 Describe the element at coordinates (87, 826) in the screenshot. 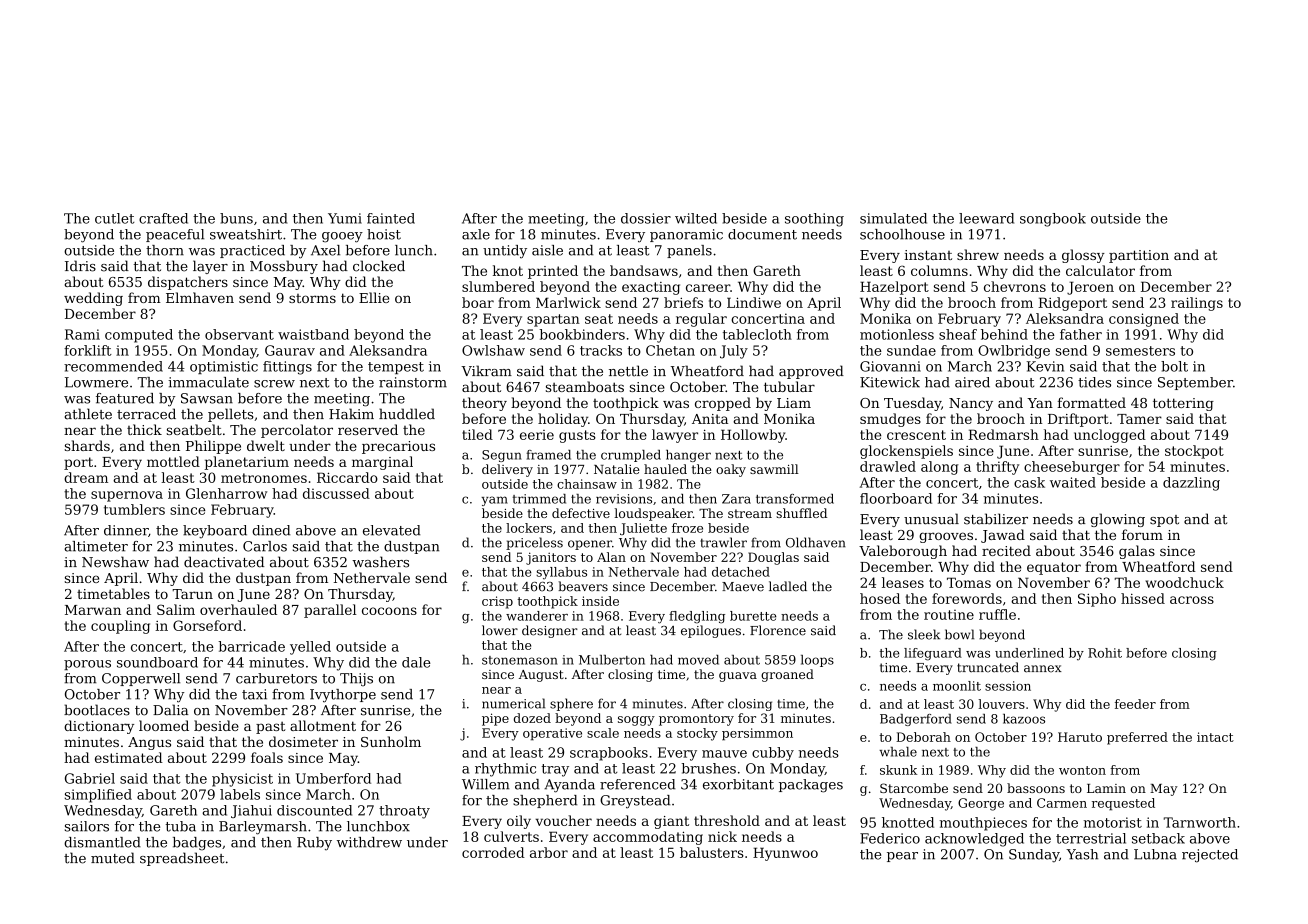

I see `sailors` at that location.
